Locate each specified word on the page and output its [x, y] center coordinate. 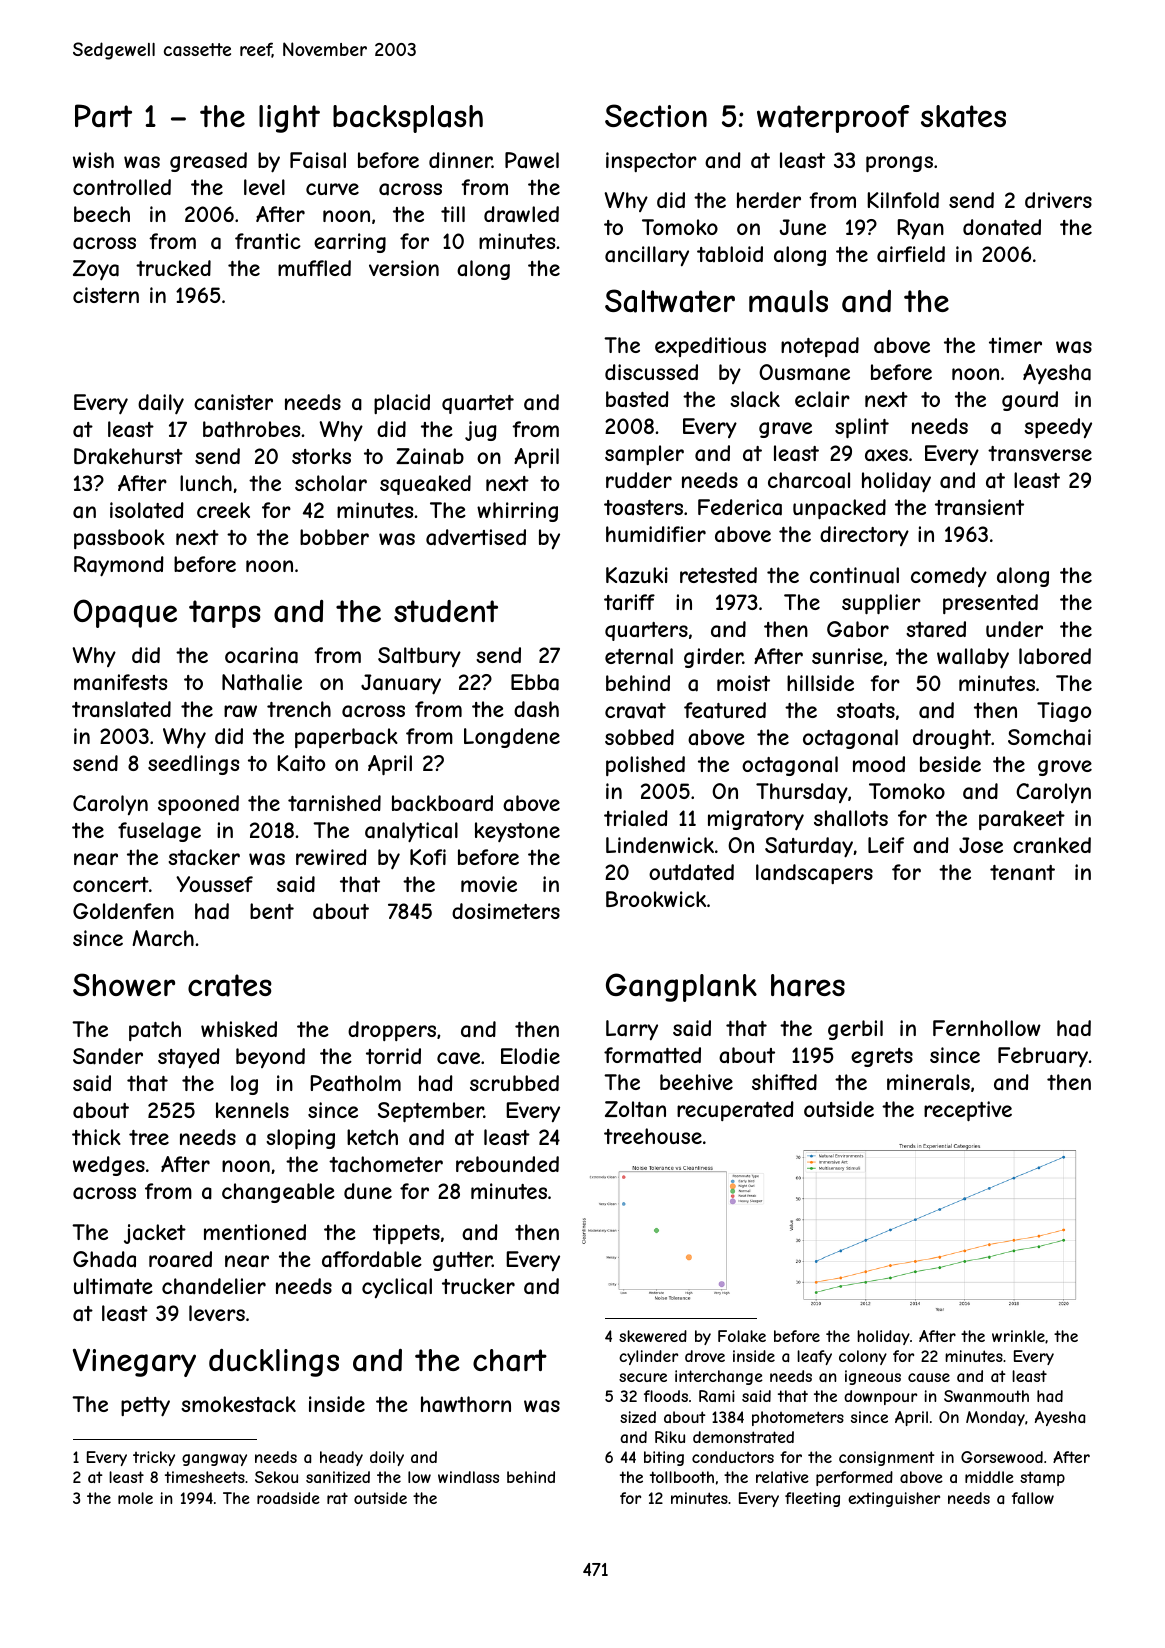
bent [272, 911]
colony [863, 1357]
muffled [314, 268]
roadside [288, 1498]
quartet [478, 404]
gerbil [855, 1030]
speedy [1058, 428]
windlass [468, 1477]
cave [458, 1058]
